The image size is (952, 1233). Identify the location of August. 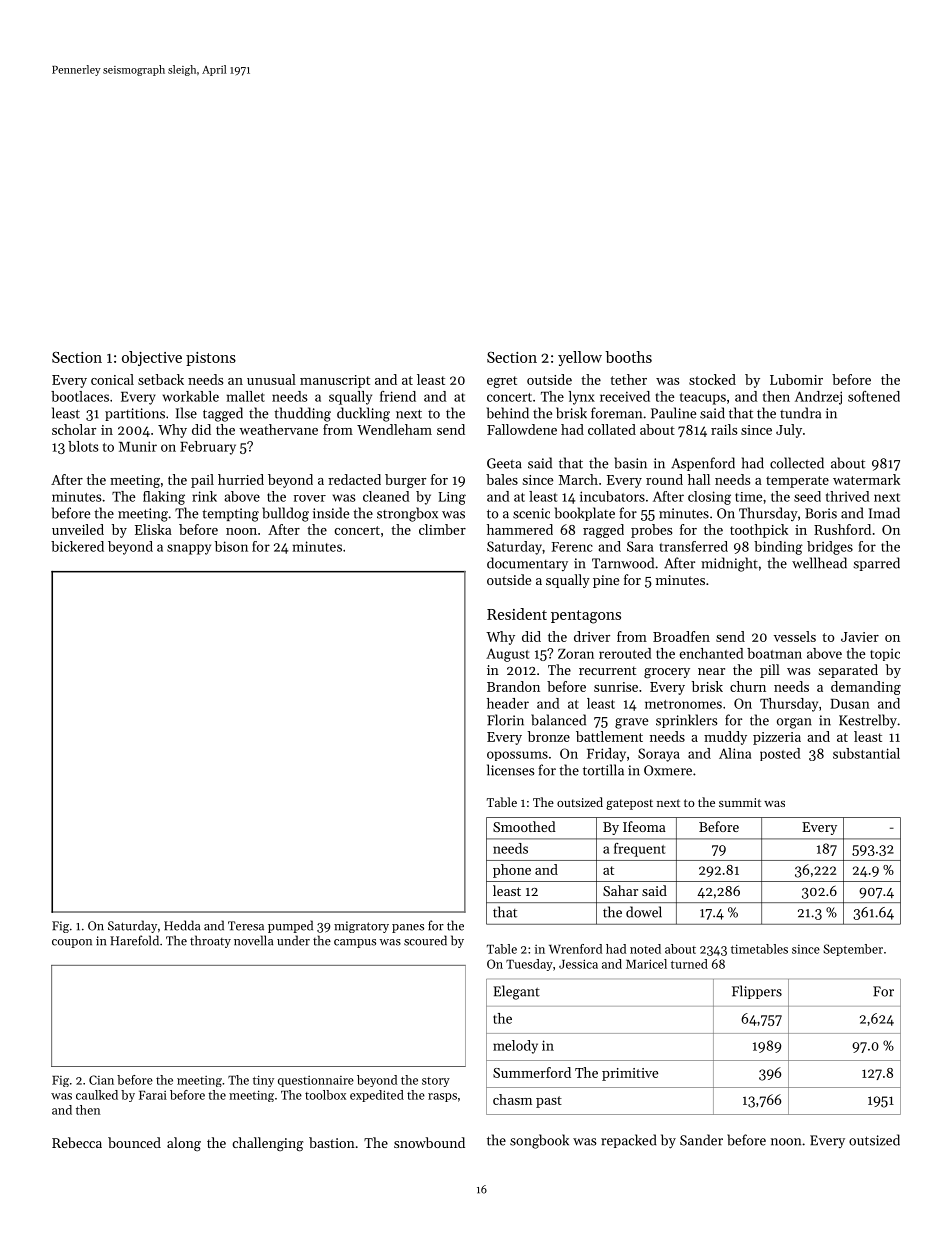
(507, 655).
